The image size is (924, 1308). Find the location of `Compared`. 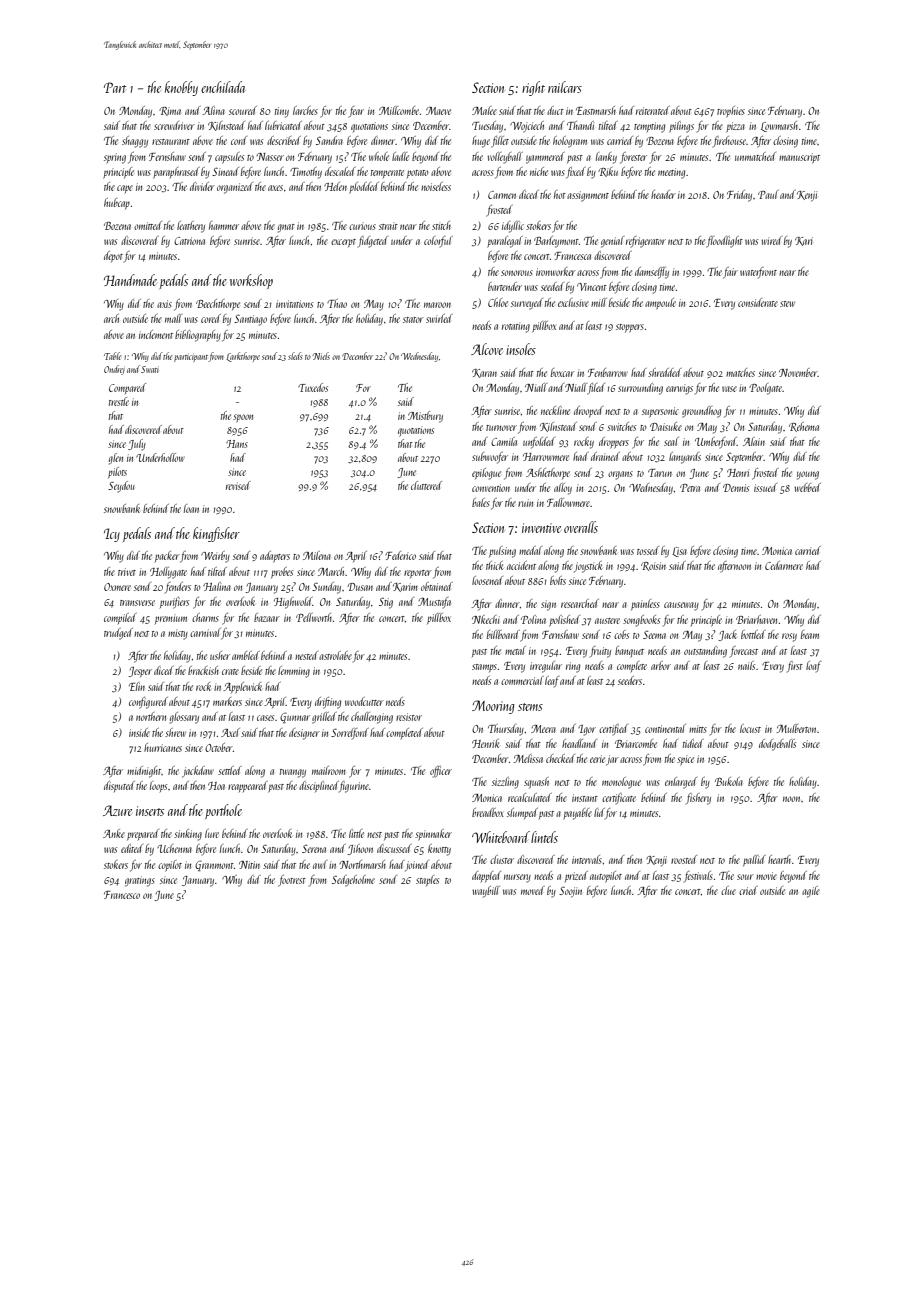

Compared is located at coordinates (127, 388).
